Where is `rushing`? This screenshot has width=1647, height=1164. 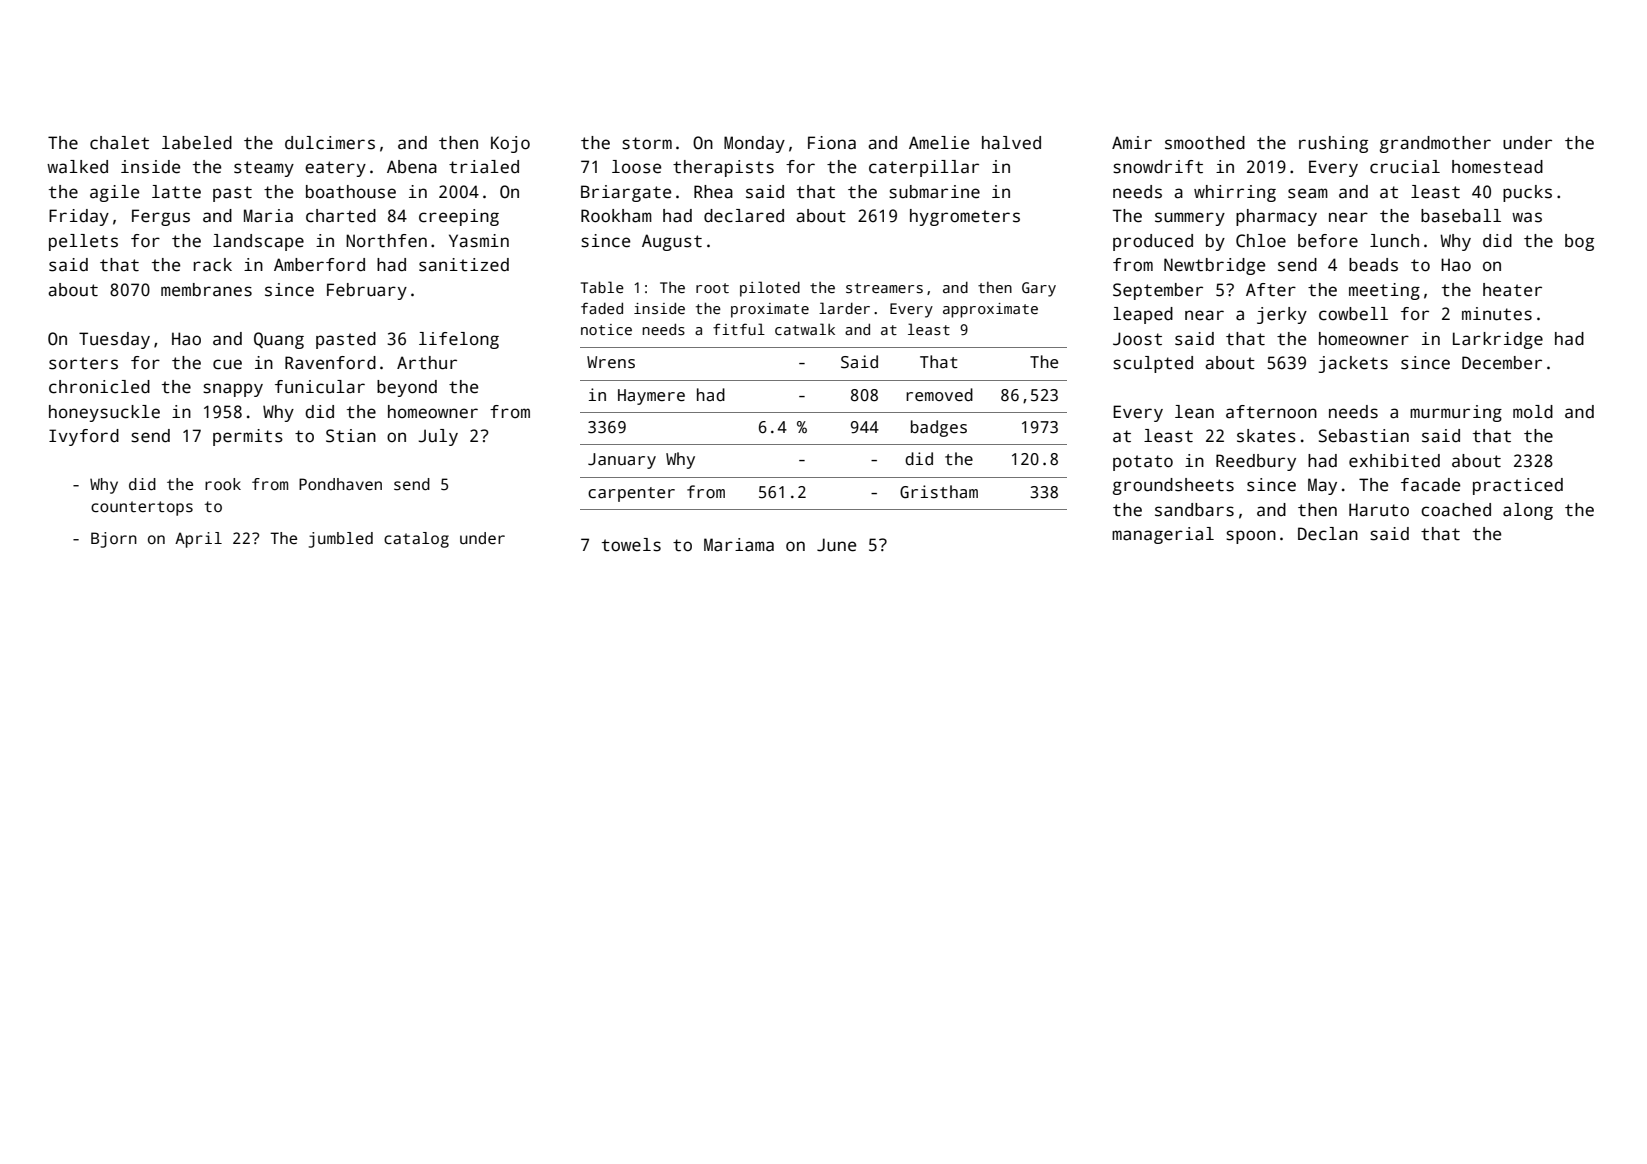 rushing is located at coordinates (1333, 144).
